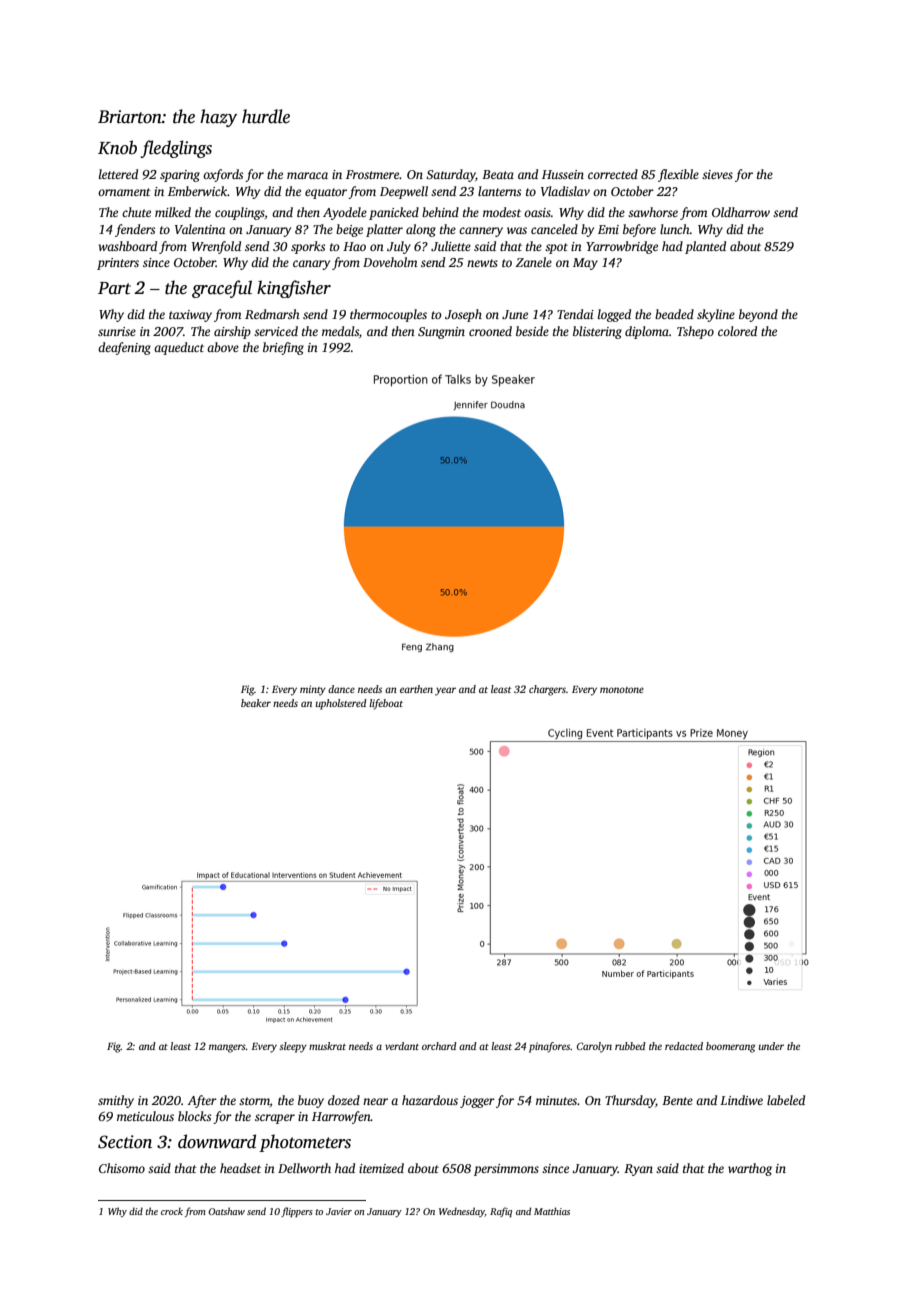  What do you see at coordinates (217, 1141) in the screenshot?
I see `downward` at bounding box center [217, 1141].
